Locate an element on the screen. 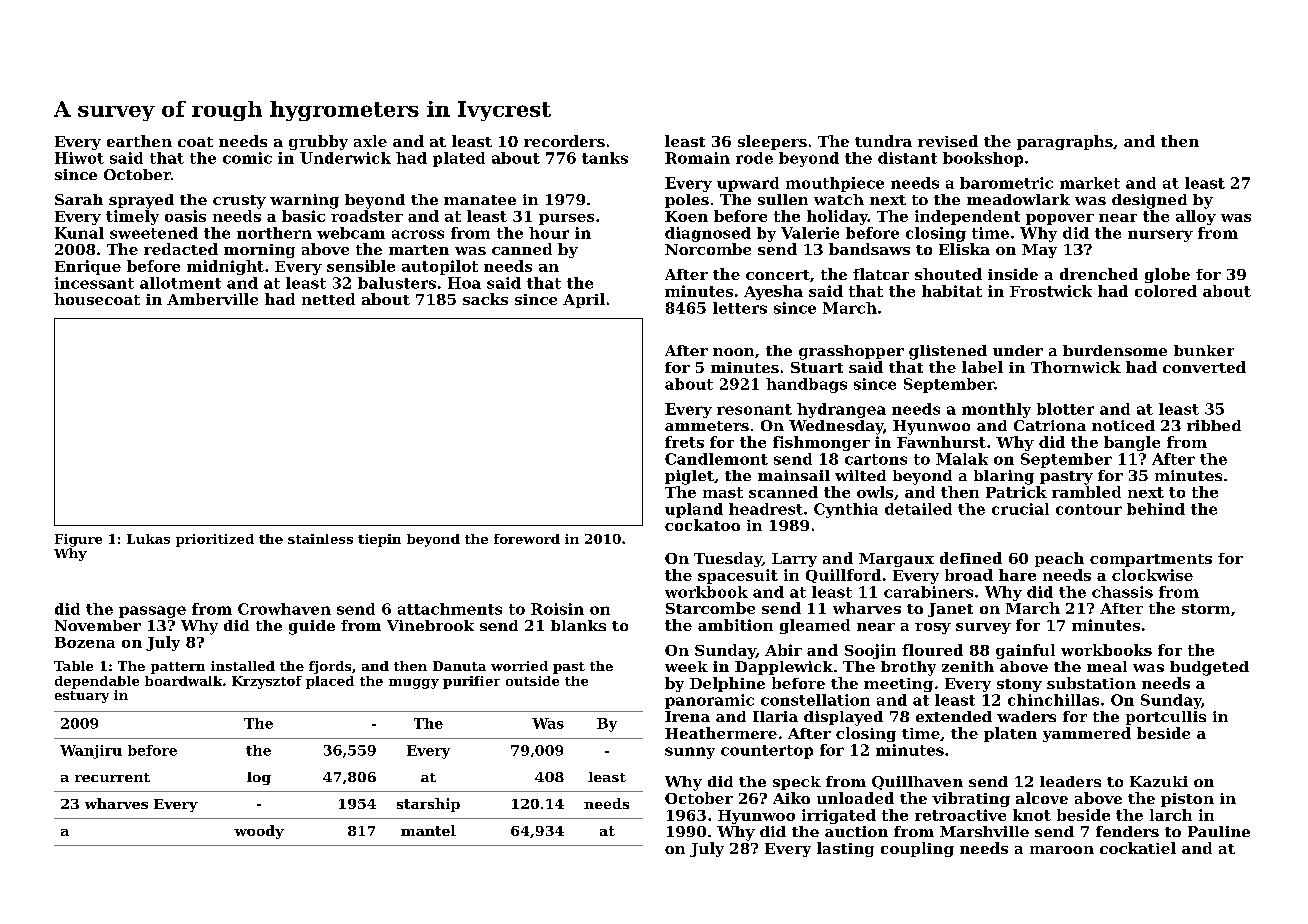  burdensome is located at coordinates (1115, 350).
